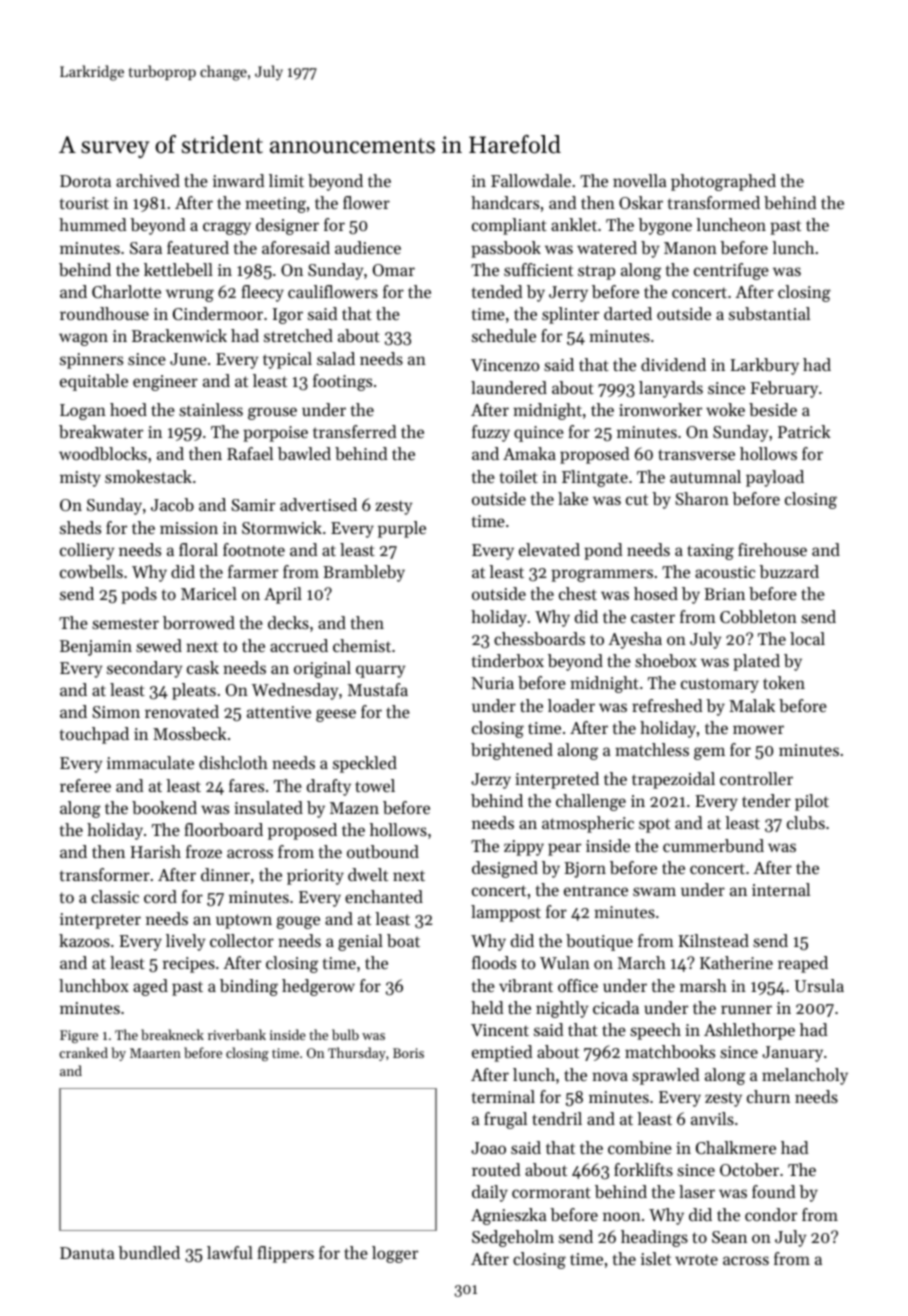 The width and height of the page is (908, 1316). I want to click on logger, so click(395, 1254).
